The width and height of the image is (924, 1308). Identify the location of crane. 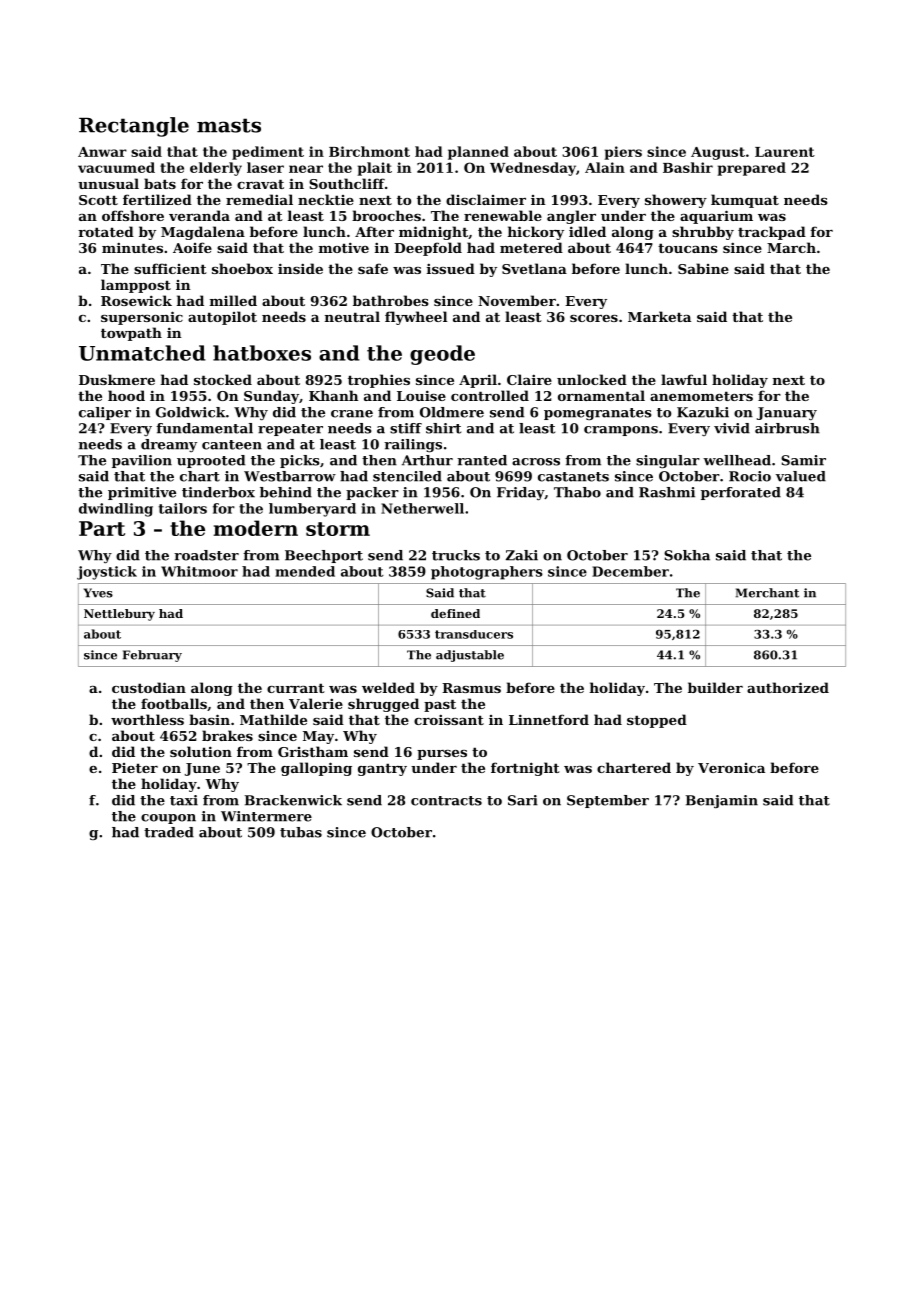
(352, 414).
